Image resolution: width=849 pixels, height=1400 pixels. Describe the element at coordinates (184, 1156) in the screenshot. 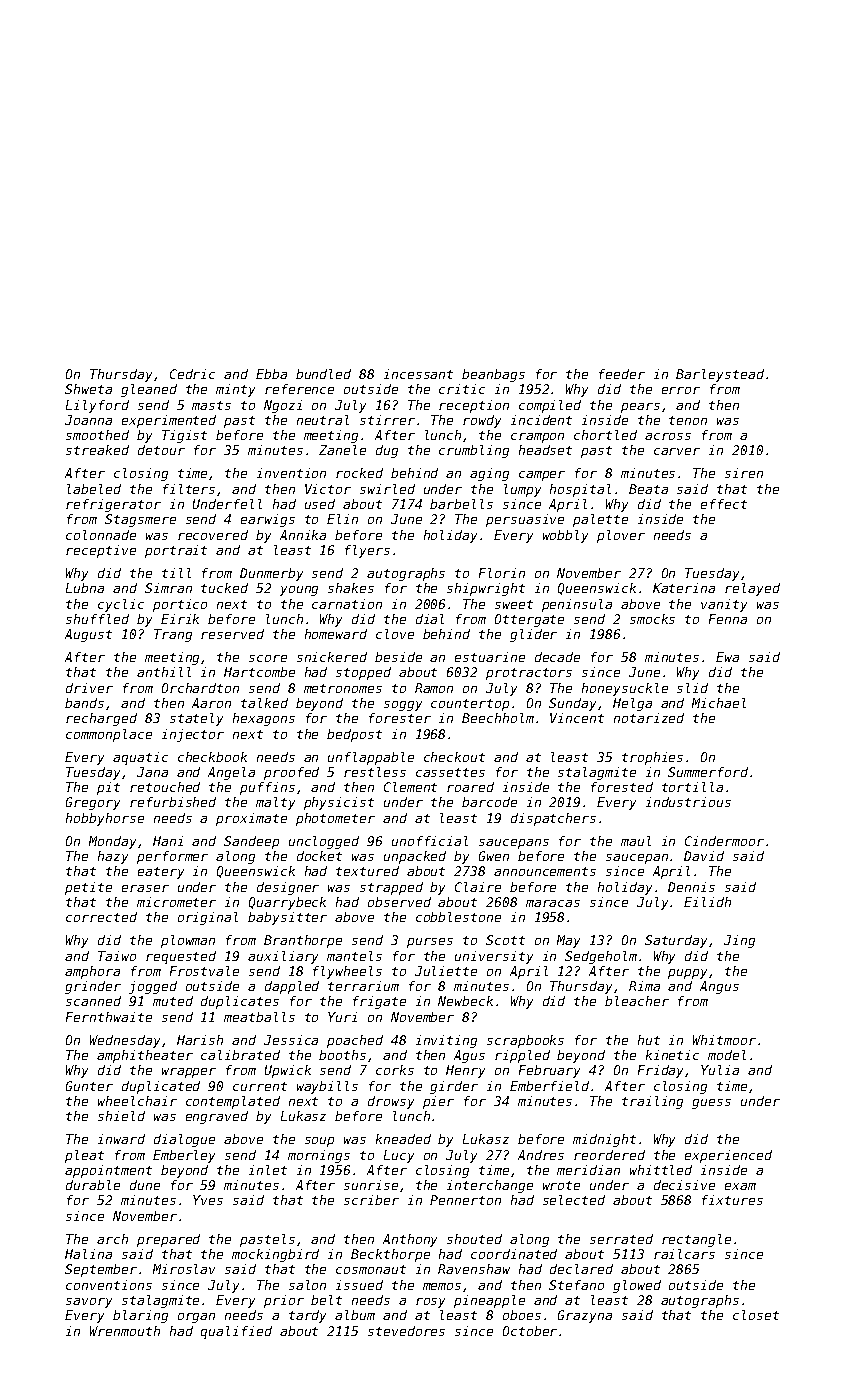

I see `Emberley` at that location.
